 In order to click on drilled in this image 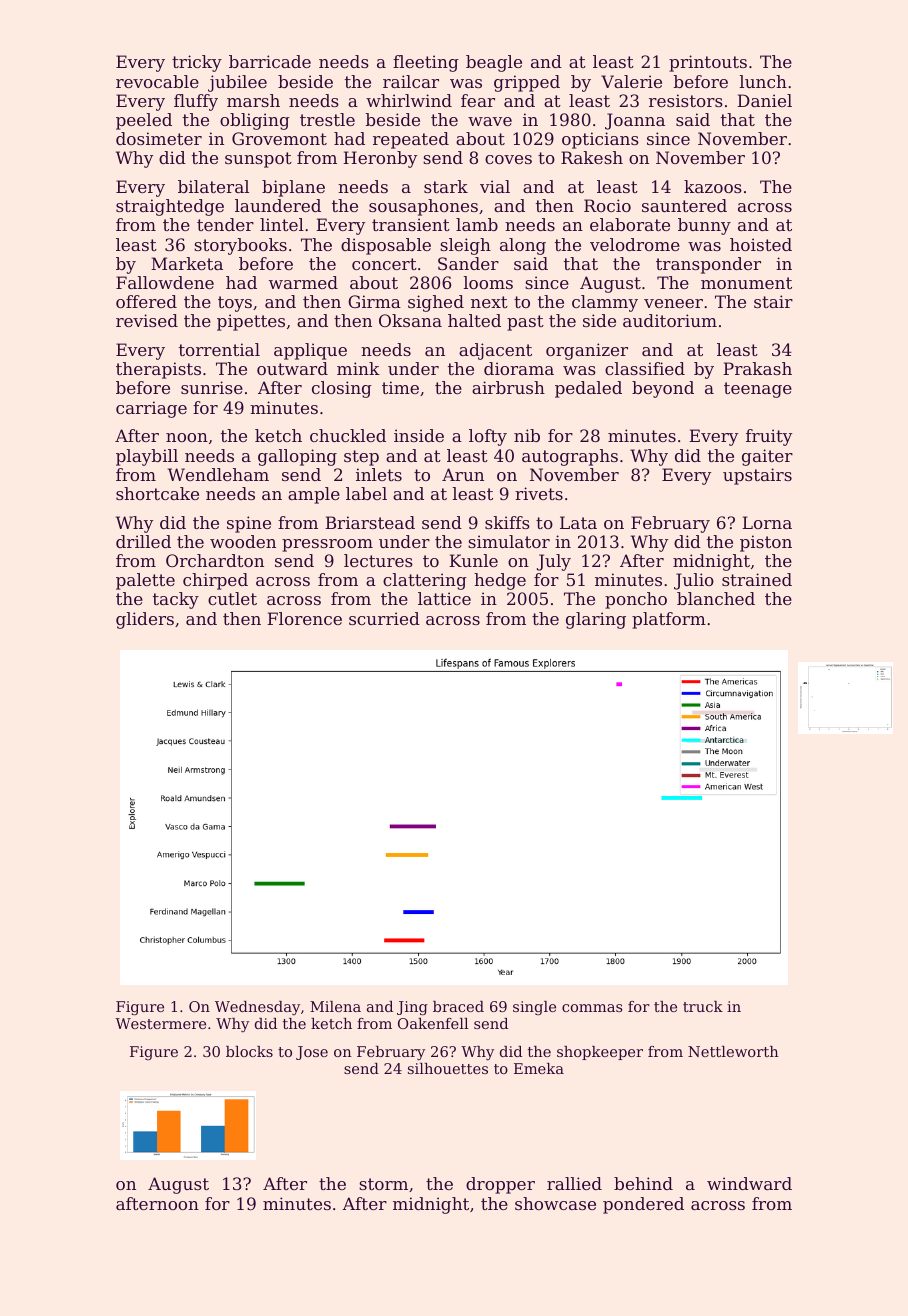, I will do `click(143, 541)`.
